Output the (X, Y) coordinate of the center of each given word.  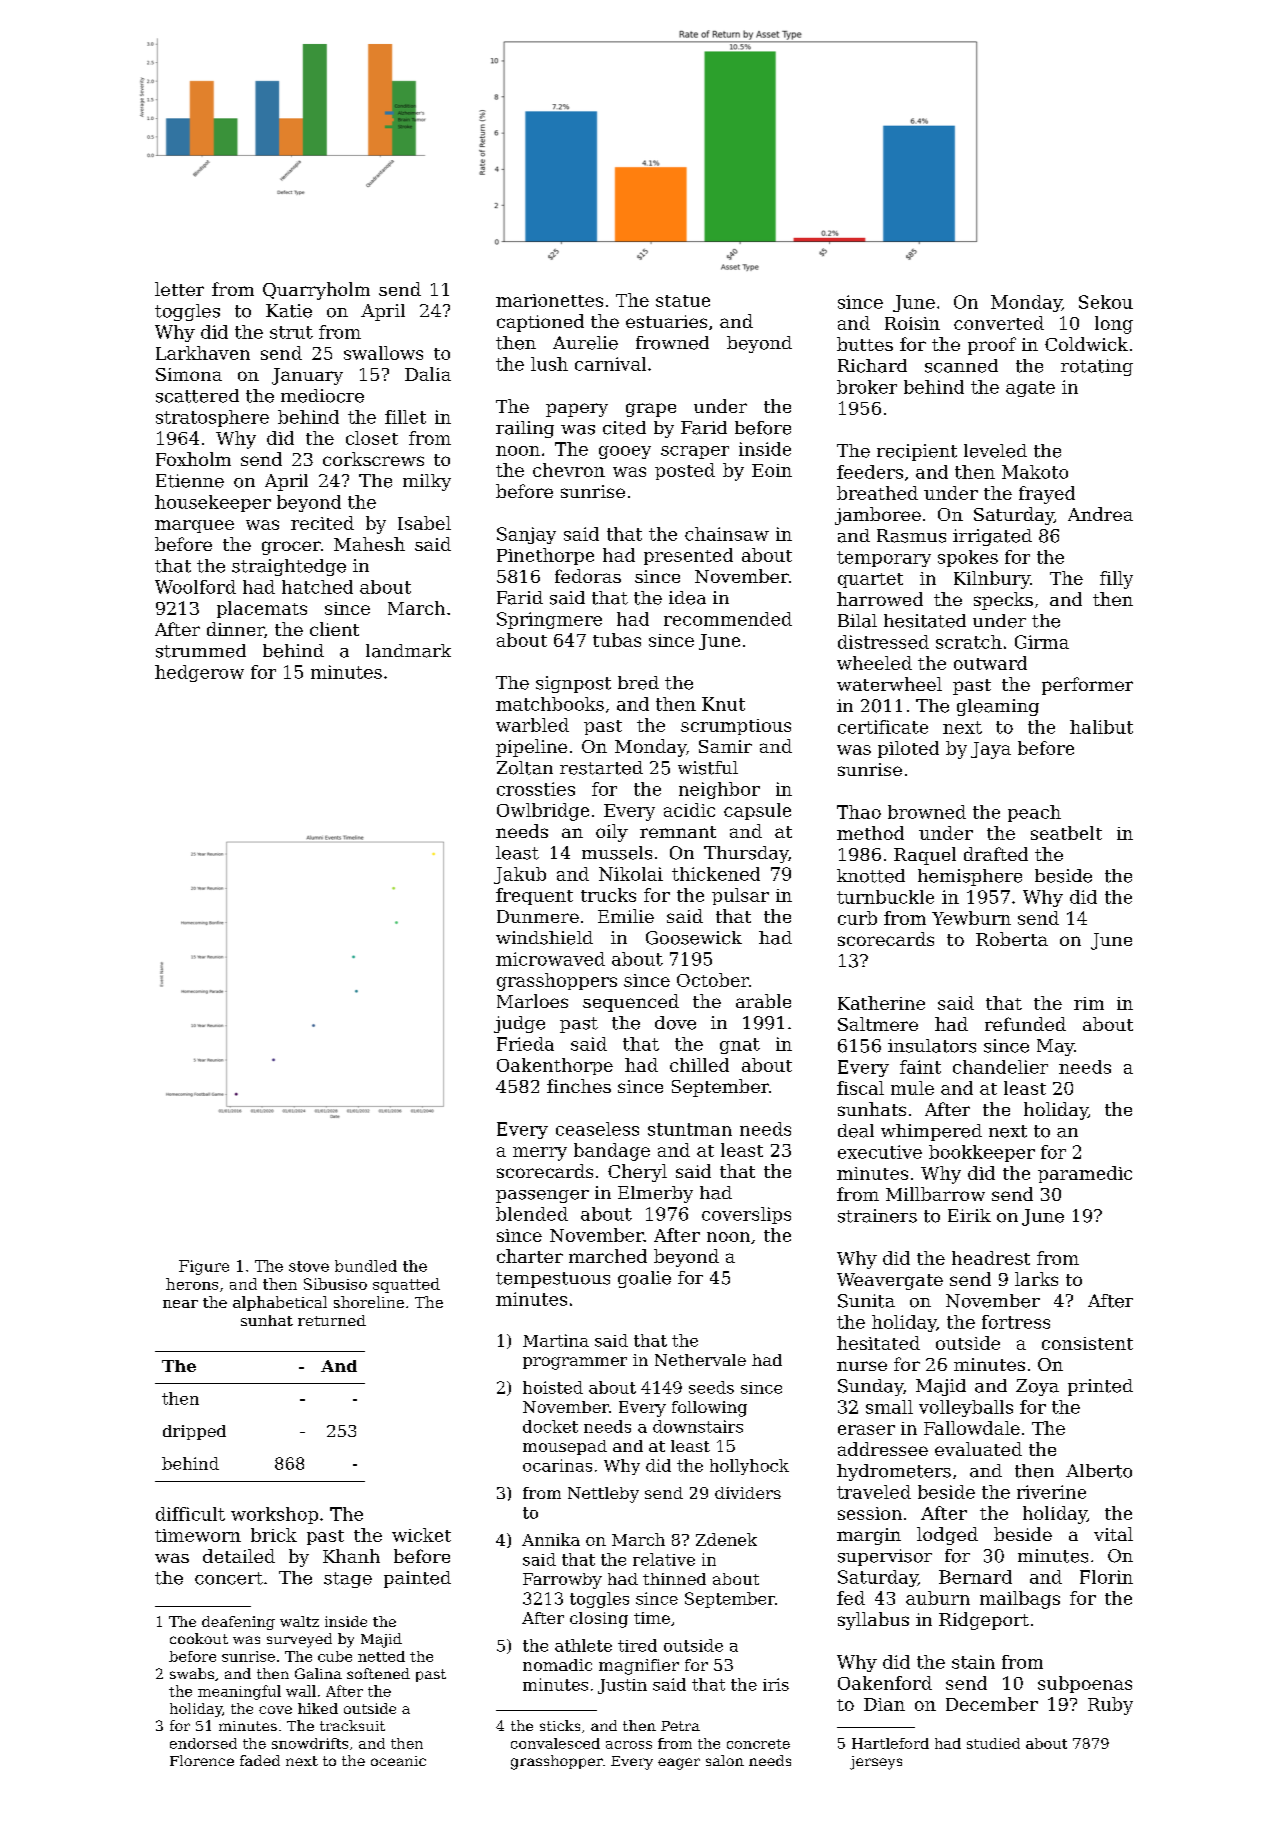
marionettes (549, 300)
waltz (299, 1621)
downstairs (698, 1426)
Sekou (1106, 302)
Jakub (520, 875)
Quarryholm (316, 291)
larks (1036, 1279)
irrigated (992, 537)
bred (638, 683)
